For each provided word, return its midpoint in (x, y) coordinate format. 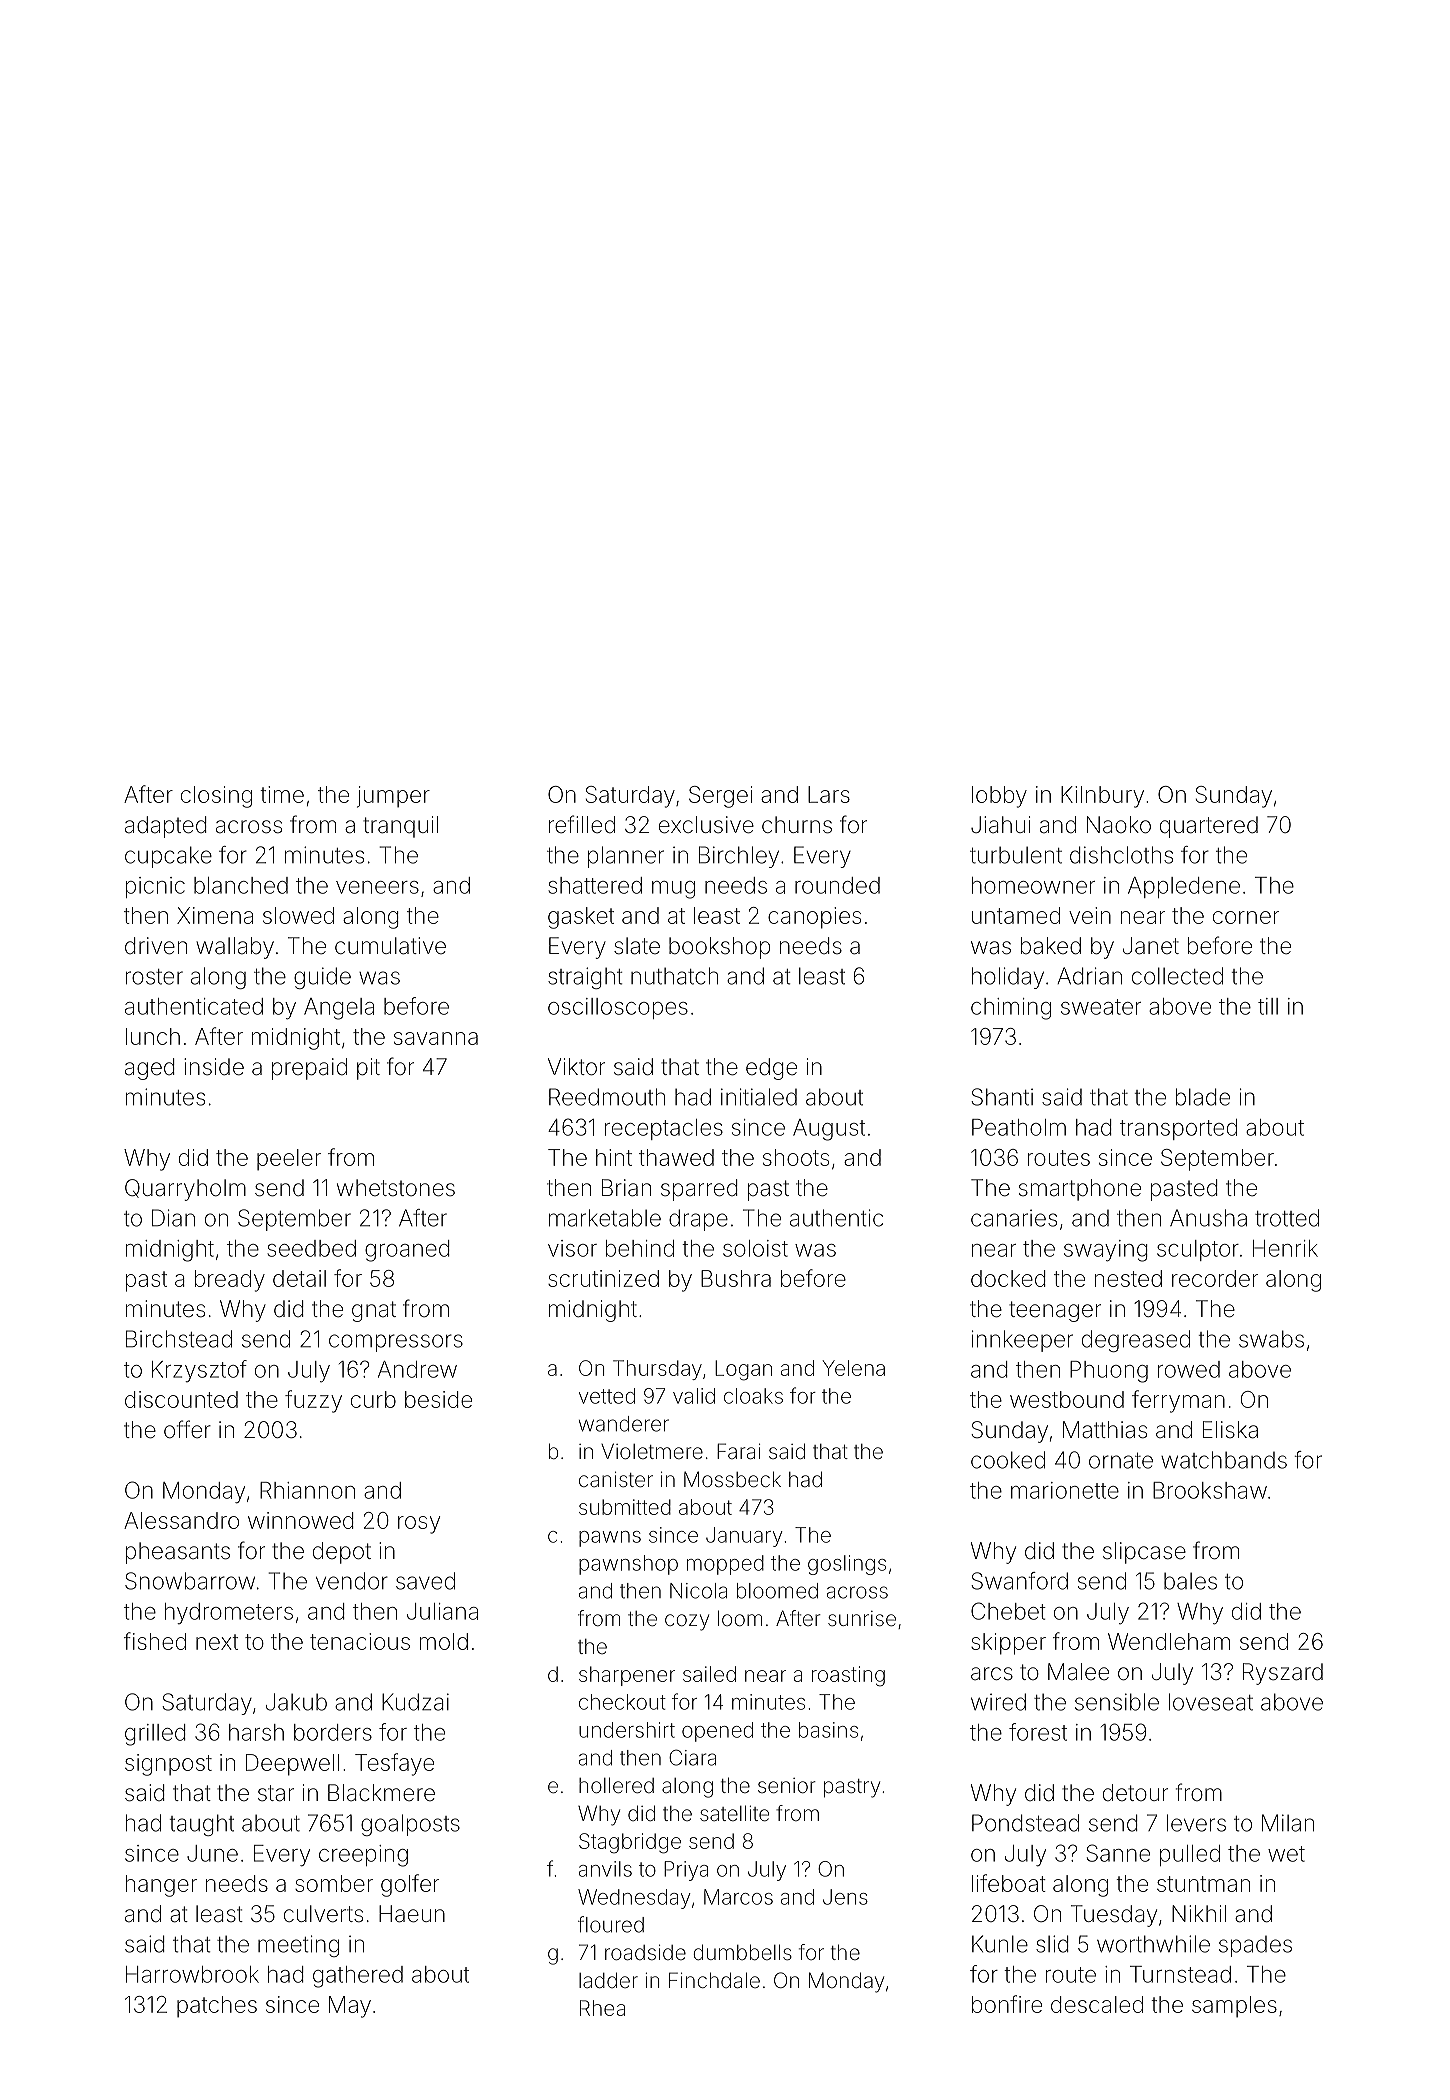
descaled (1097, 2004)
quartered (1209, 827)
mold (444, 1641)
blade (1203, 1097)
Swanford (1019, 1581)
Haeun (412, 1914)
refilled (582, 824)
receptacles (664, 1129)
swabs (1271, 1339)
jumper (393, 797)
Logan (743, 1370)
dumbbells (743, 1952)
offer (187, 1429)
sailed (709, 1674)
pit (368, 1069)
